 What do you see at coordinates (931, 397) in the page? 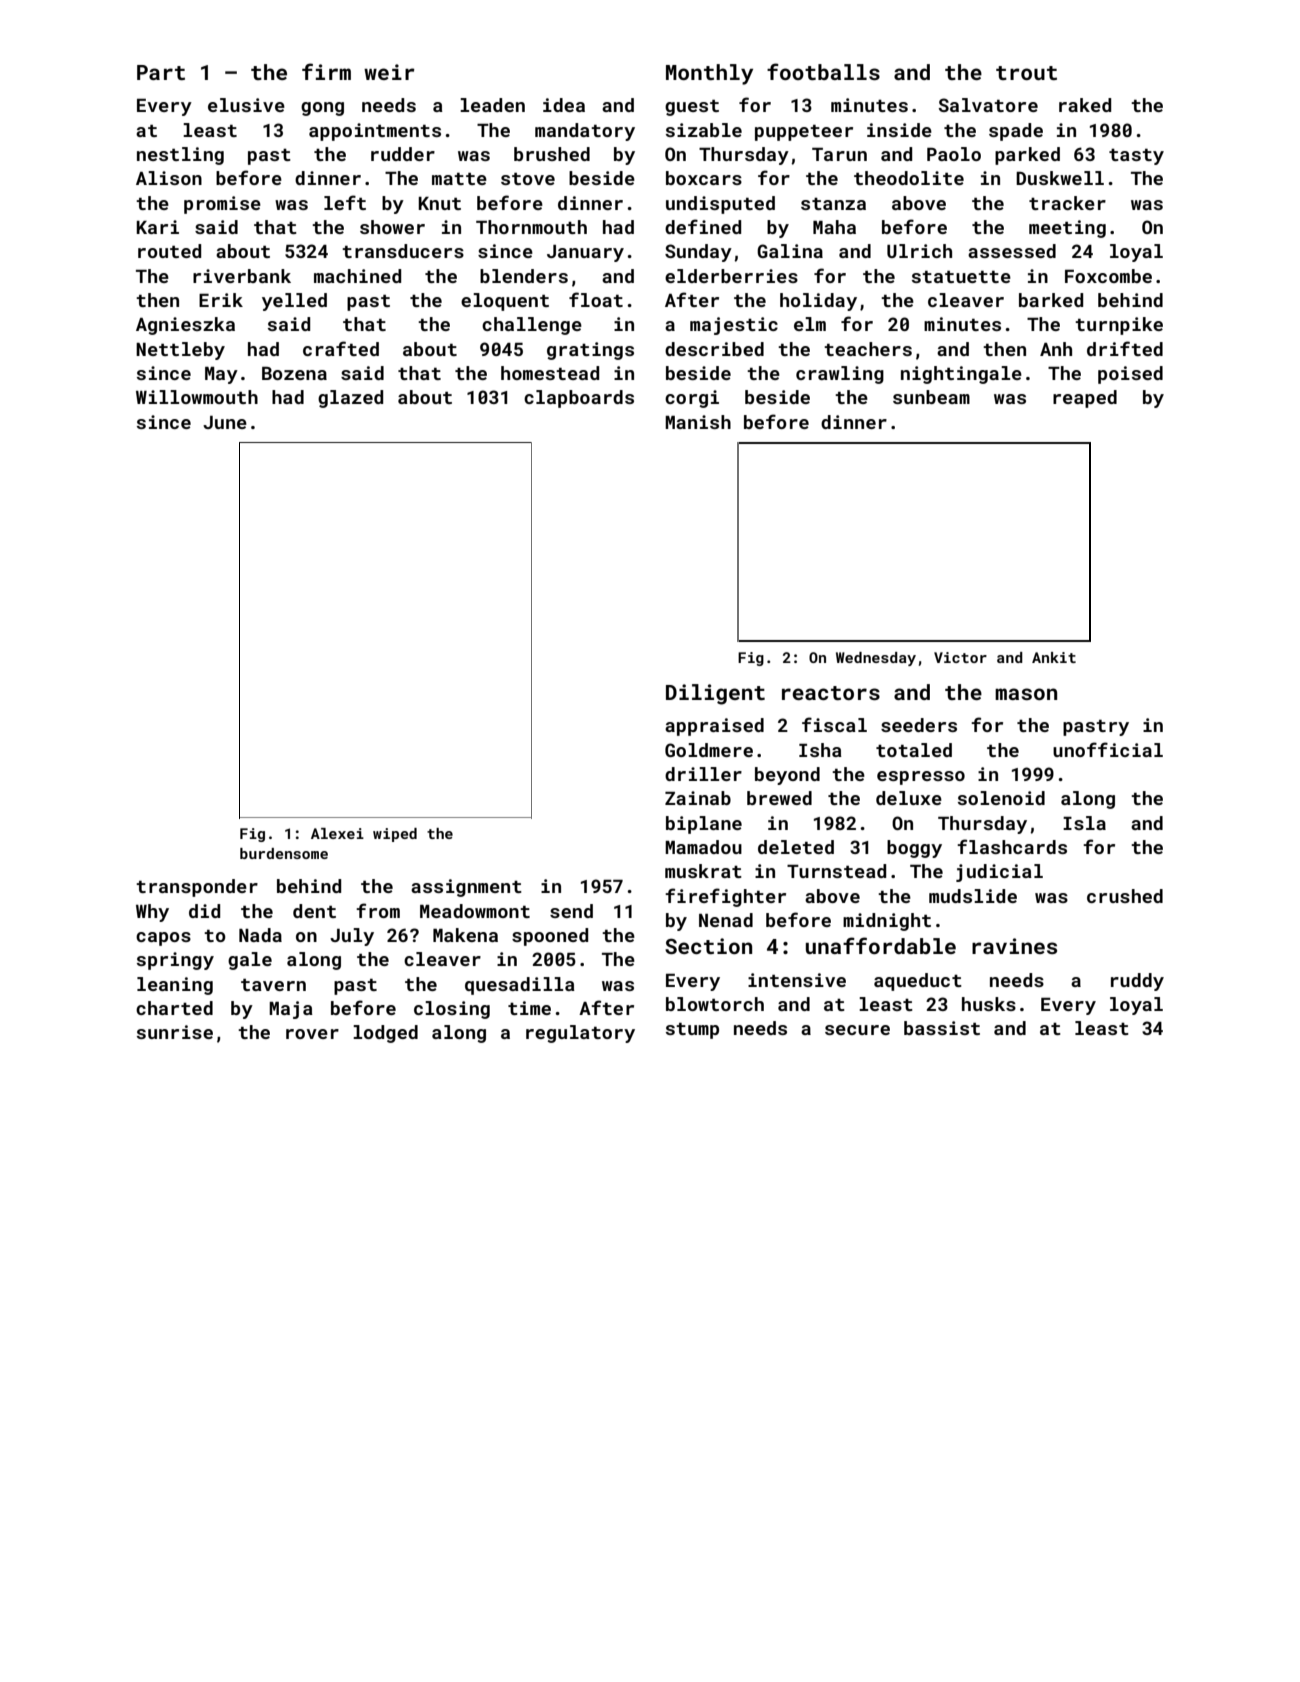
I see `sunbeam` at bounding box center [931, 397].
